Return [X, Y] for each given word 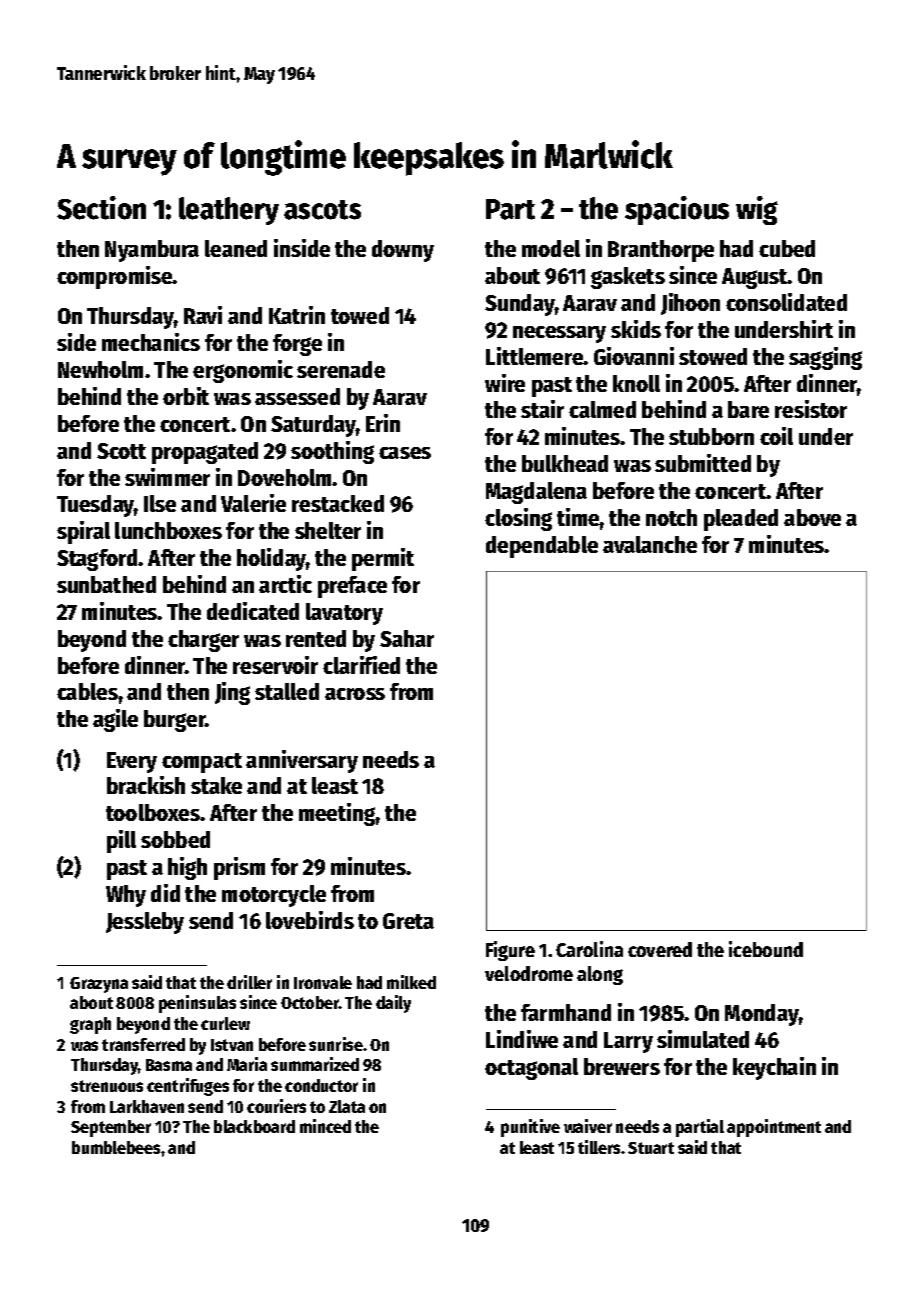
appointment [774, 1128]
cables [87, 691]
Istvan [232, 1045]
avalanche [650, 544]
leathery [229, 211]
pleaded [741, 520]
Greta [408, 921]
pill [121, 841]
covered [660, 949]
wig [757, 210]
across [355, 694]
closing [518, 519]
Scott [121, 451]
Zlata [347, 1106]
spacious [677, 210]
